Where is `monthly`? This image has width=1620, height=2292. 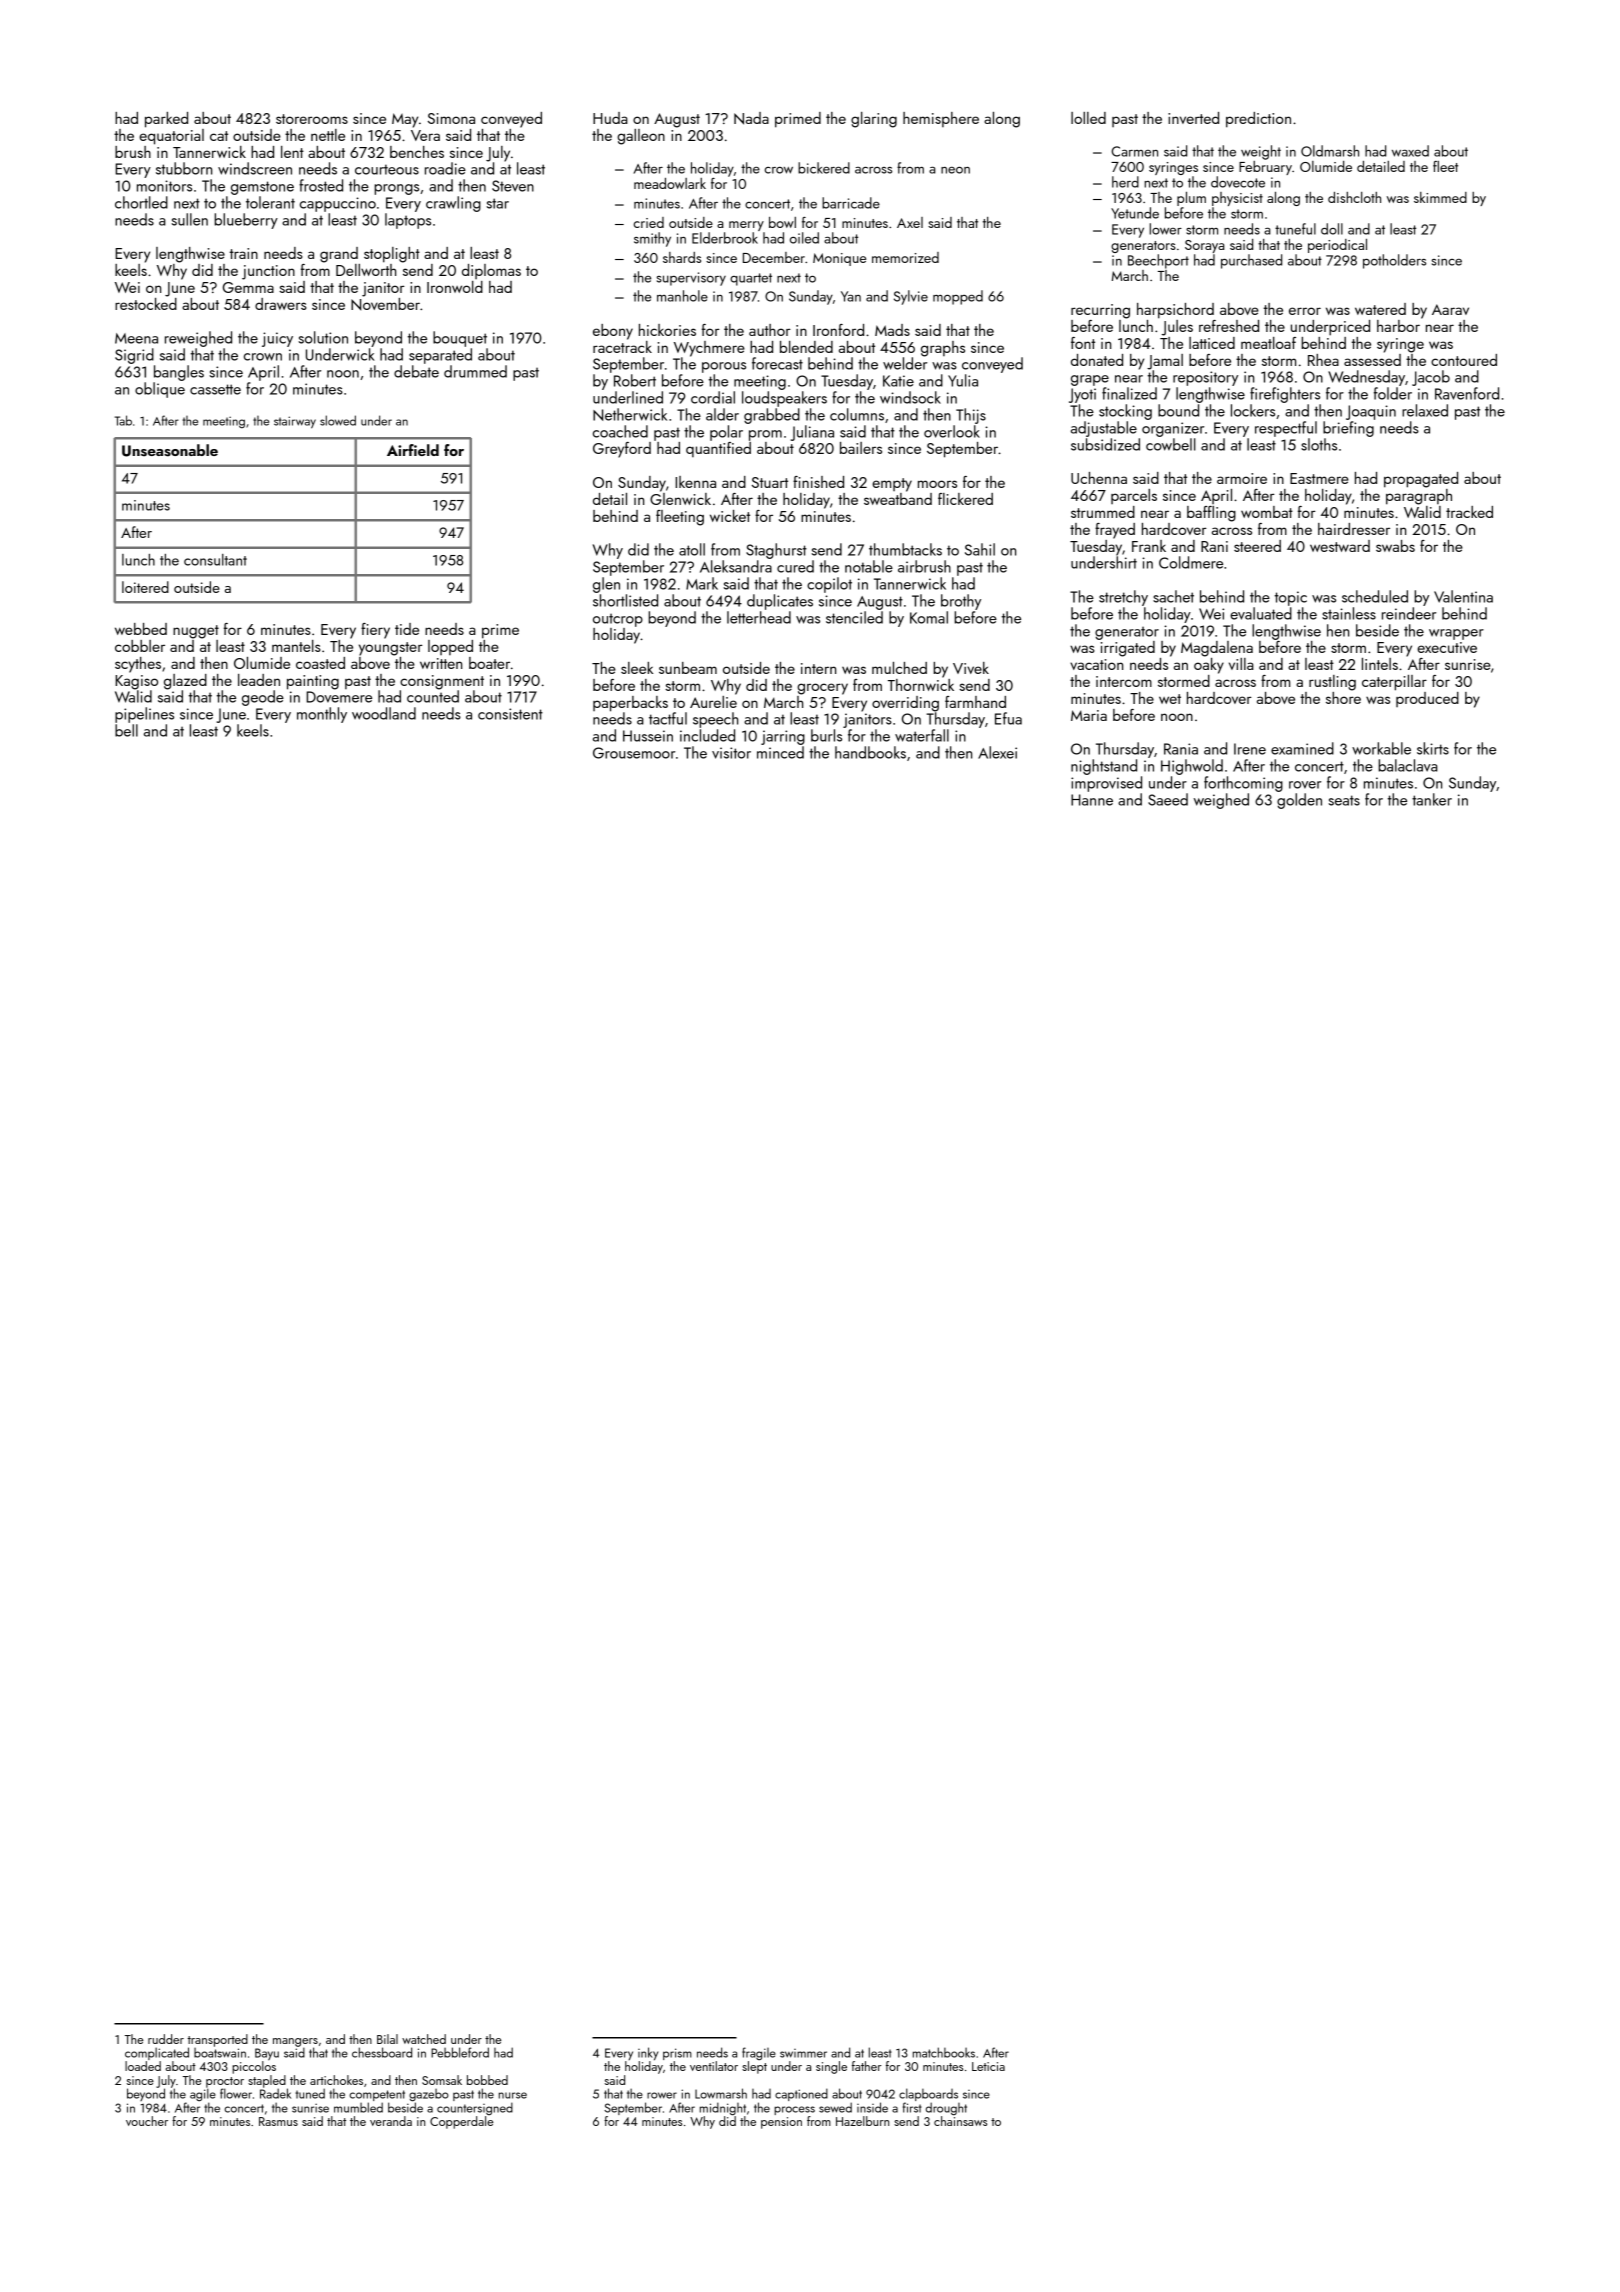 monthly is located at coordinates (322, 715).
